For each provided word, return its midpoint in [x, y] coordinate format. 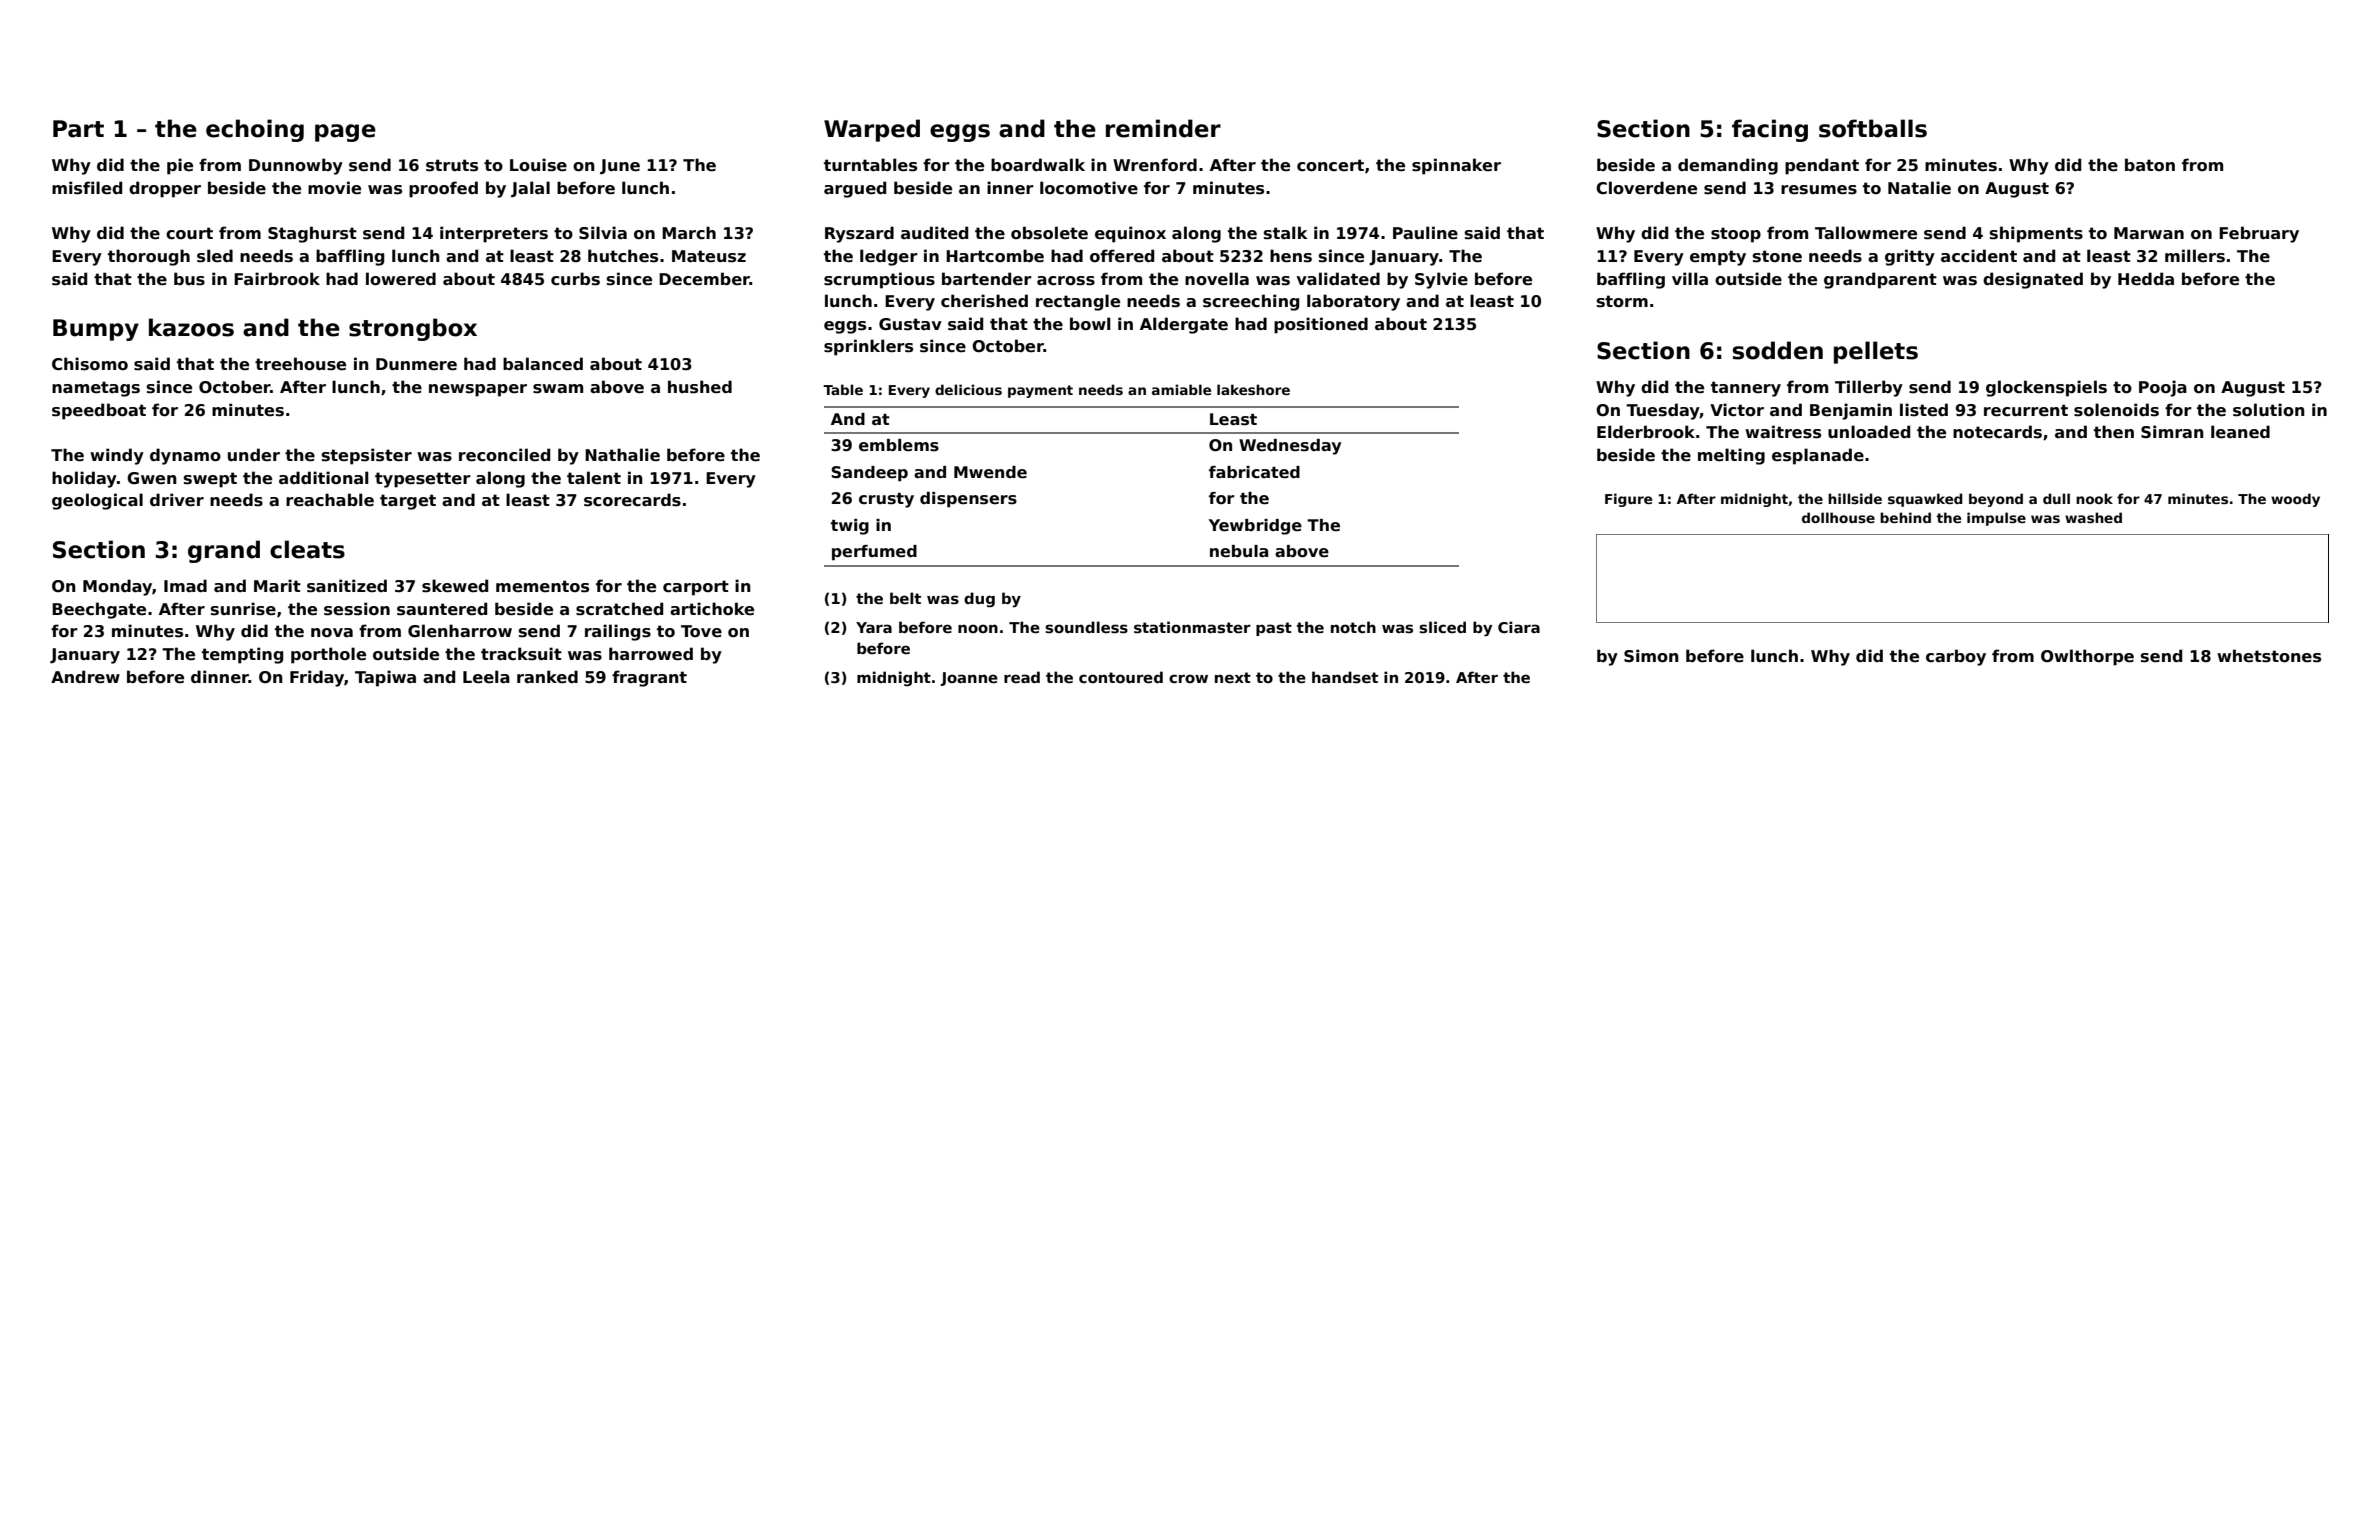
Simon [1651, 656]
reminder [1163, 128]
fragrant [649, 678]
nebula [1239, 551]
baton [2150, 165]
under [254, 455]
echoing [255, 130]
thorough [149, 257]
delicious [968, 389]
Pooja [2163, 388]
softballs [1873, 128]
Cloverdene [1646, 188]
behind [1905, 517]
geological [97, 501]
